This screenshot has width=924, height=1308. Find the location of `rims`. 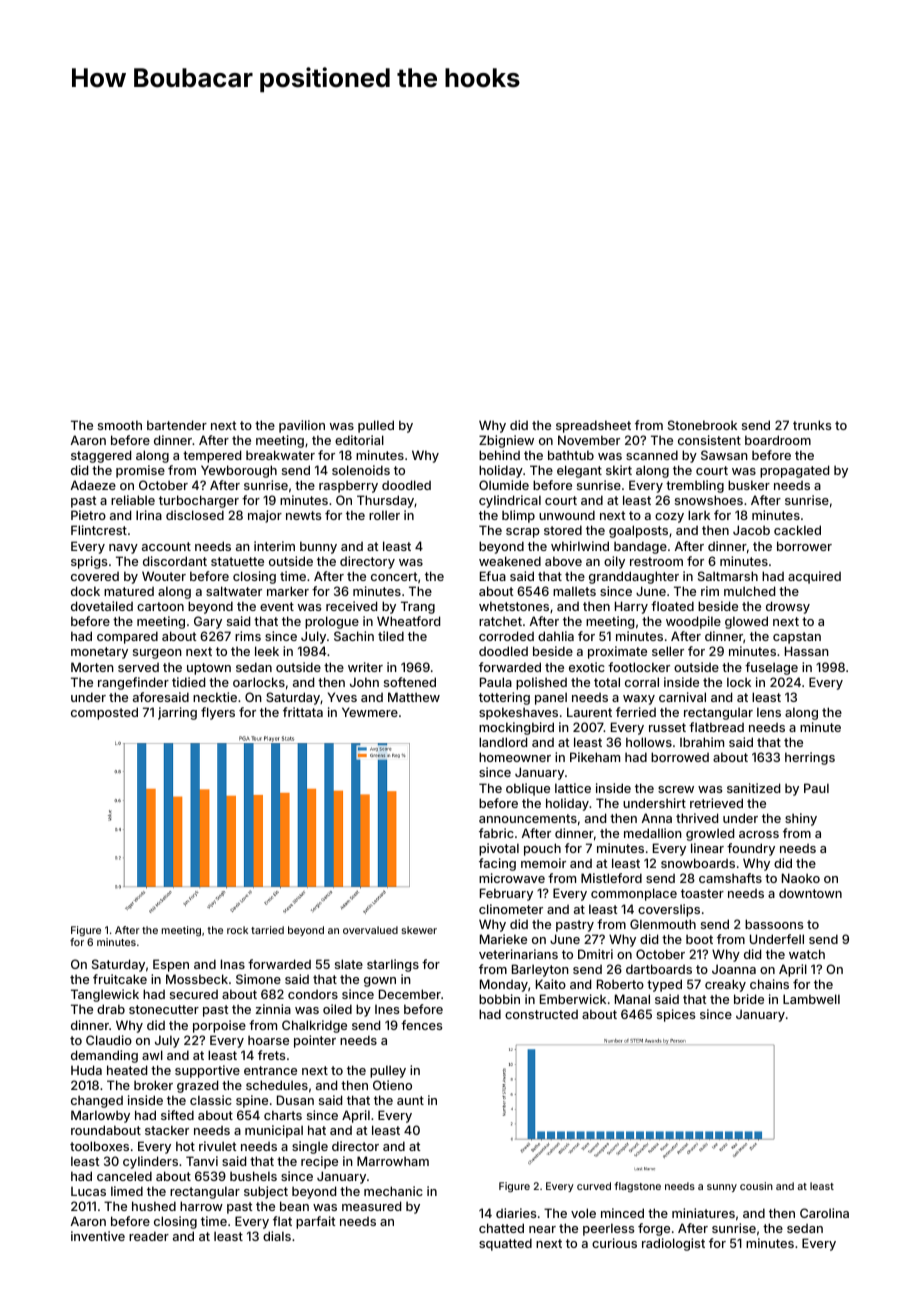

rims is located at coordinates (248, 636).
